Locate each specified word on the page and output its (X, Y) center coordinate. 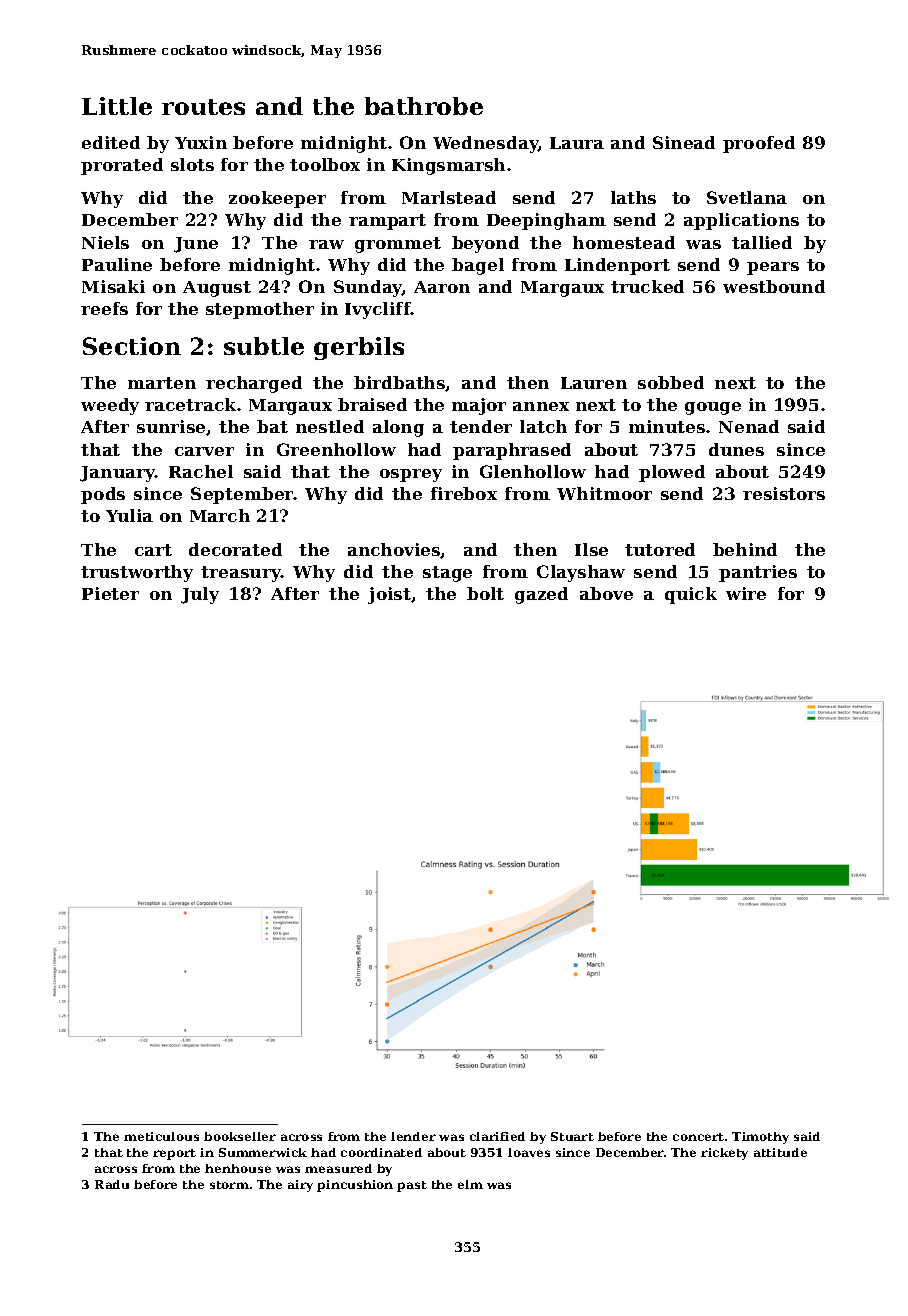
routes (203, 107)
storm (229, 1185)
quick (691, 595)
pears (773, 268)
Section (132, 346)
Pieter (110, 593)
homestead (624, 242)
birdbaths (400, 383)
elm (470, 1184)
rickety (724, 1154)
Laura (577, 143)
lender (413, 1136)
